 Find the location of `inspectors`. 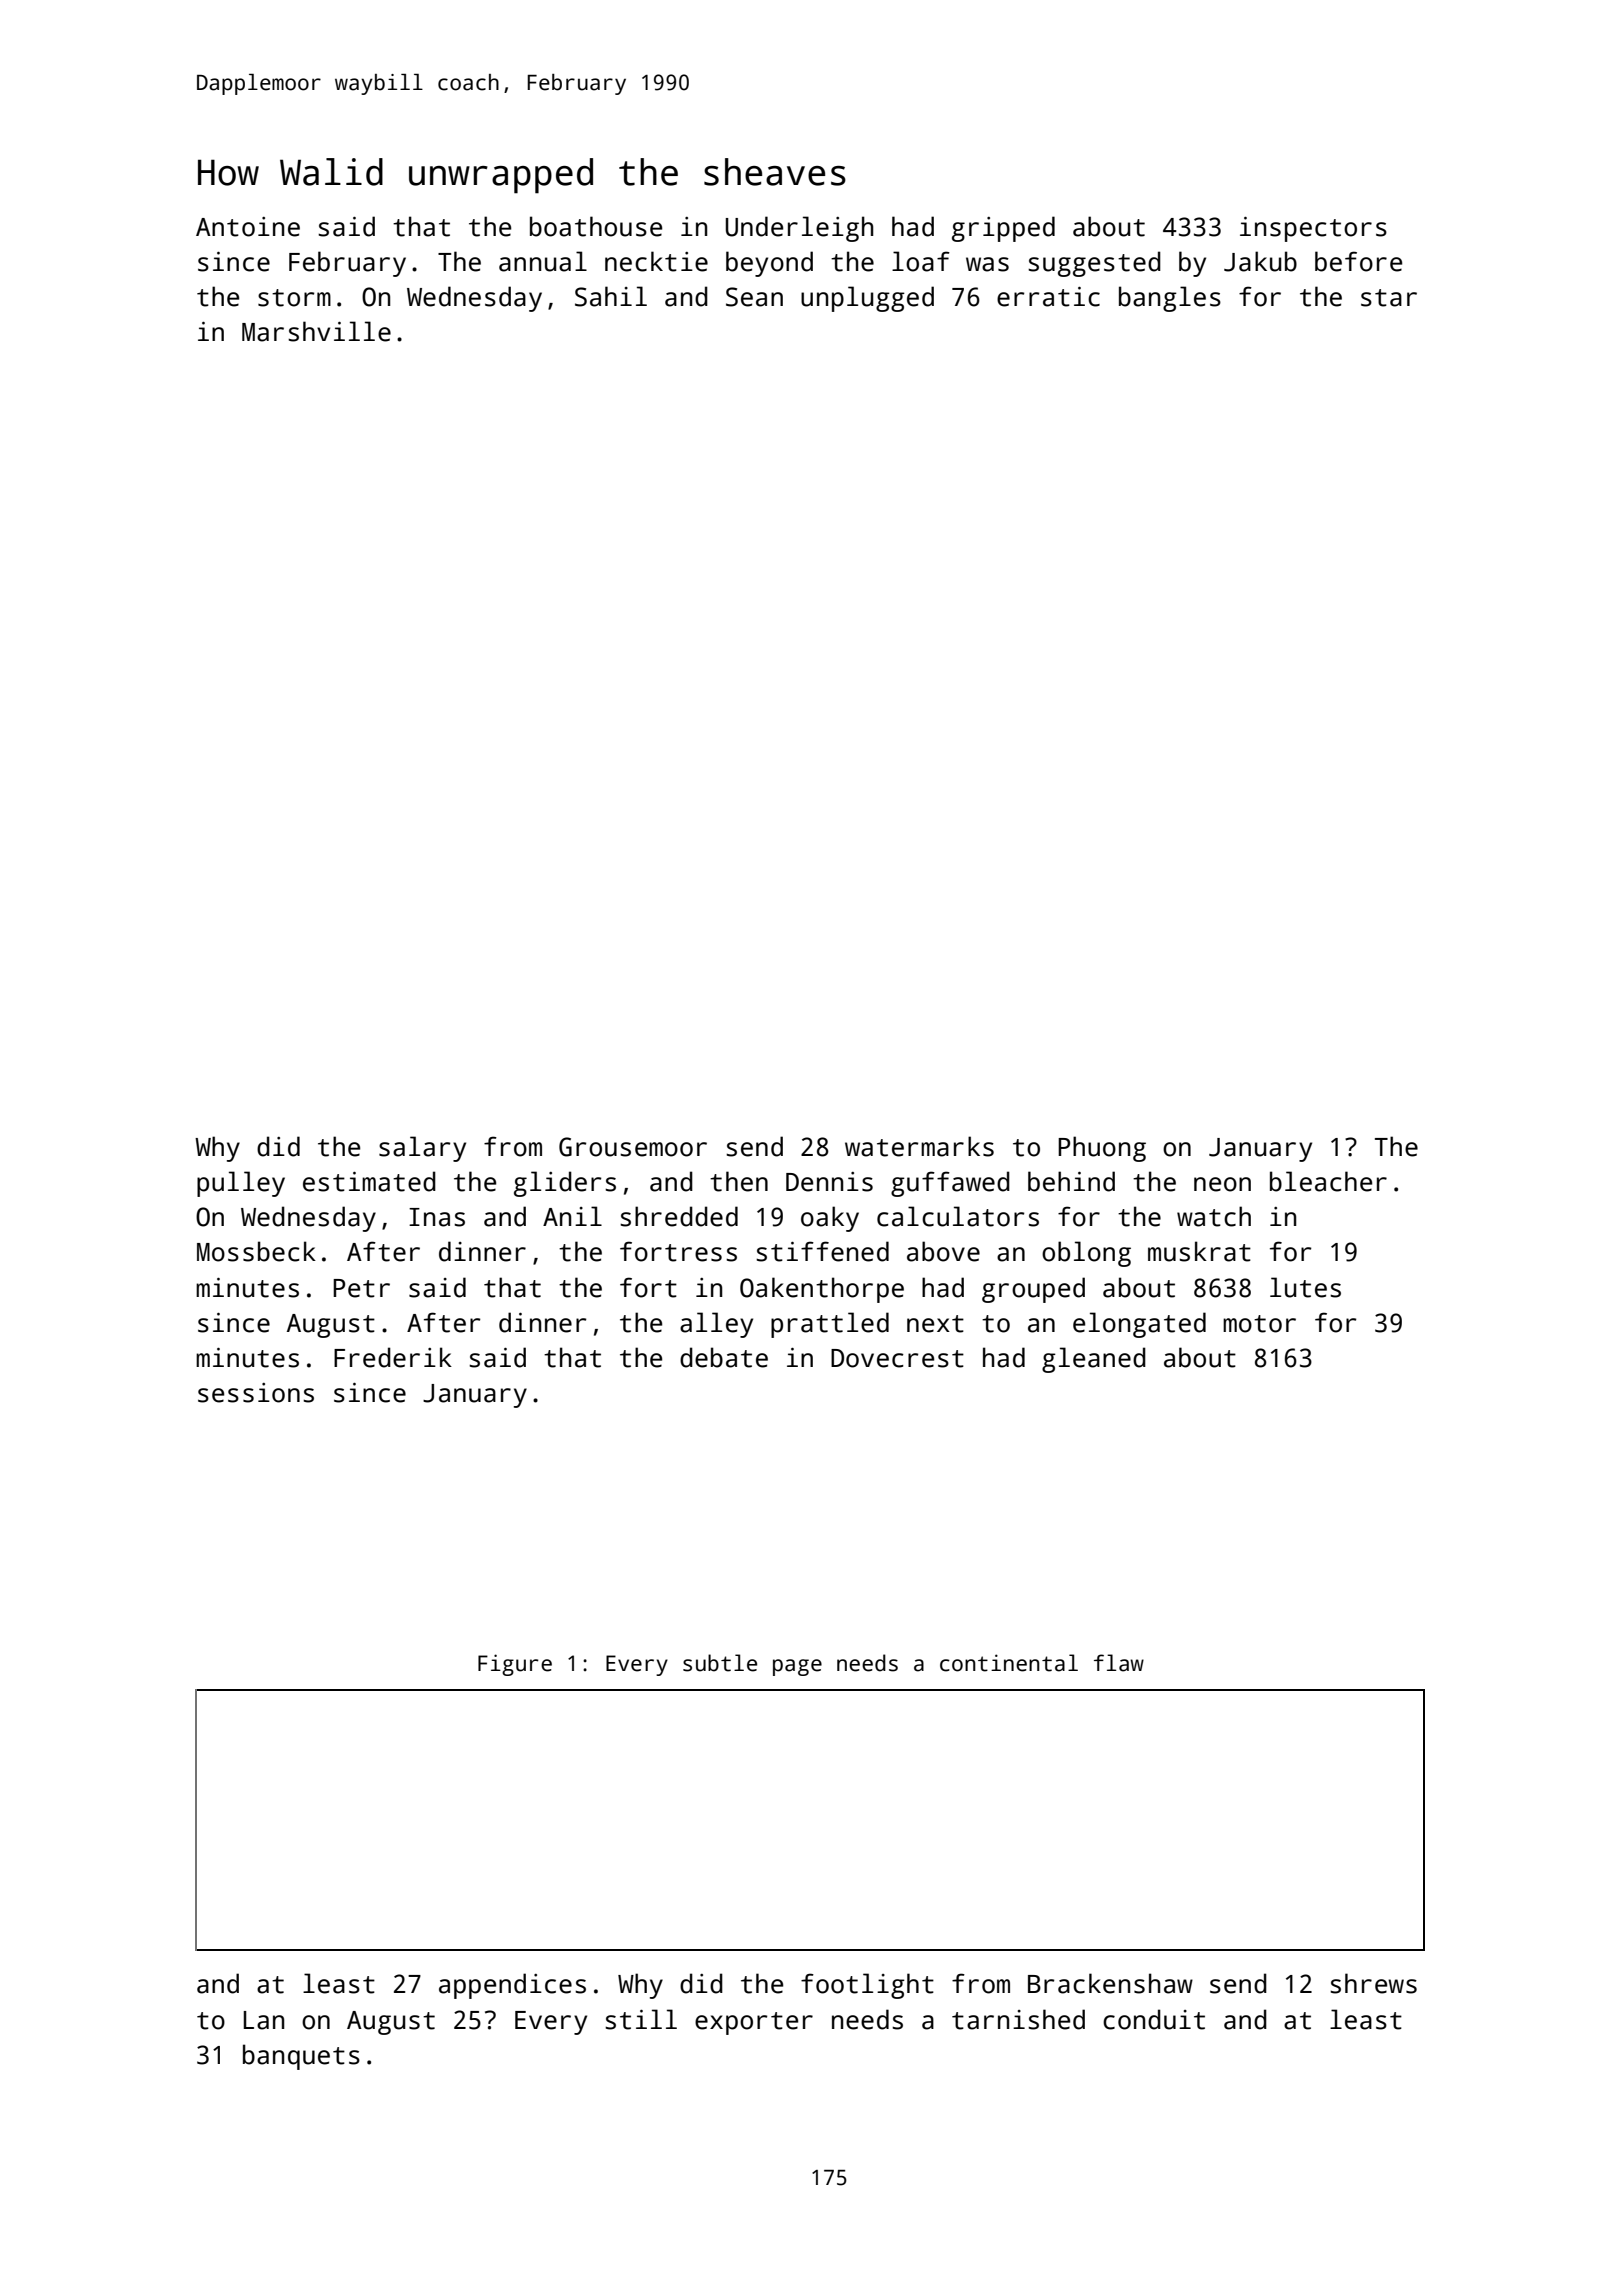

inspectors is located at coordinates (1313, 229).
